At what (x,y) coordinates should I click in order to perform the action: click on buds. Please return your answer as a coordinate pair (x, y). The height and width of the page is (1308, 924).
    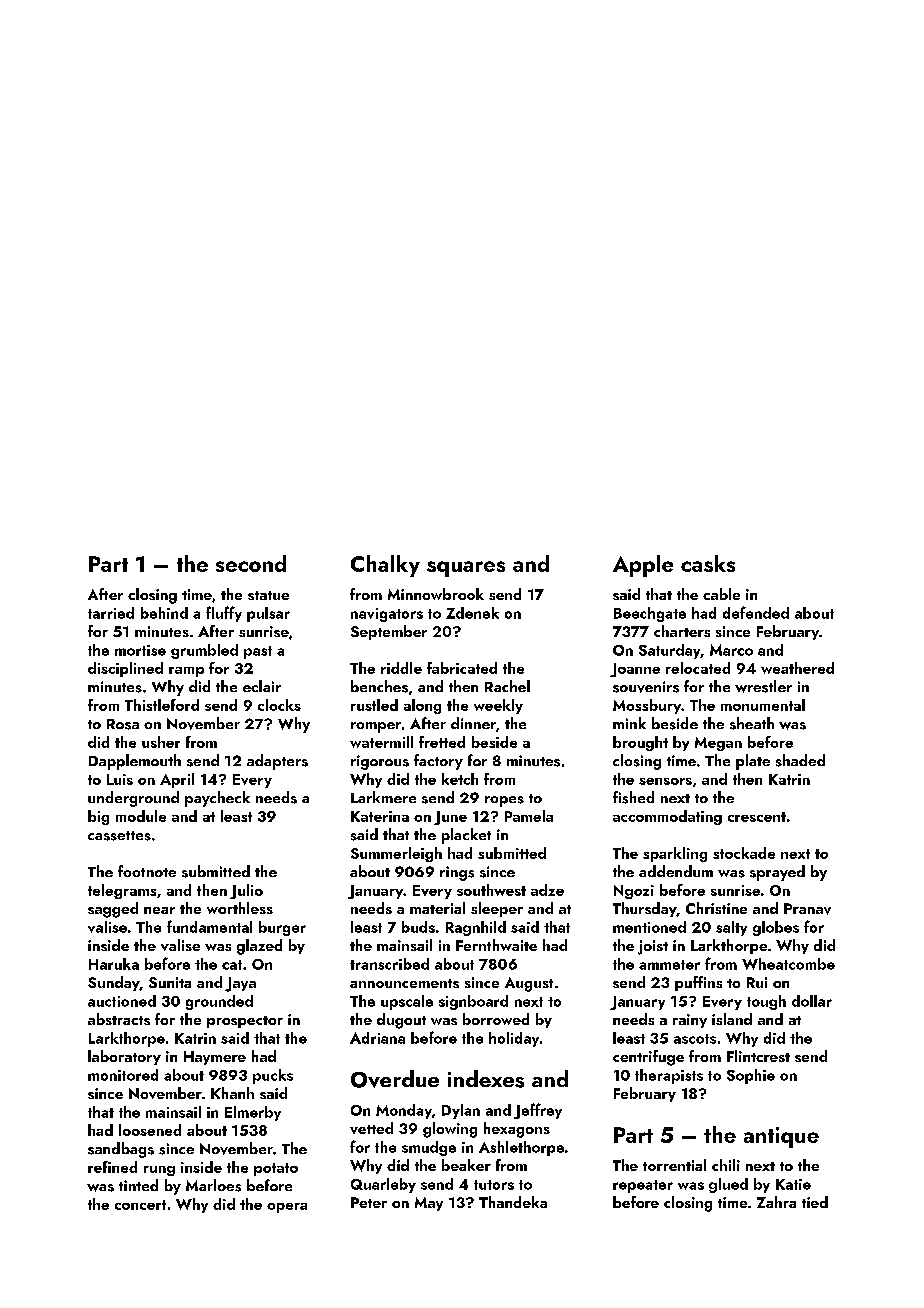
    Looking at the image, I should click on (418, 927).
